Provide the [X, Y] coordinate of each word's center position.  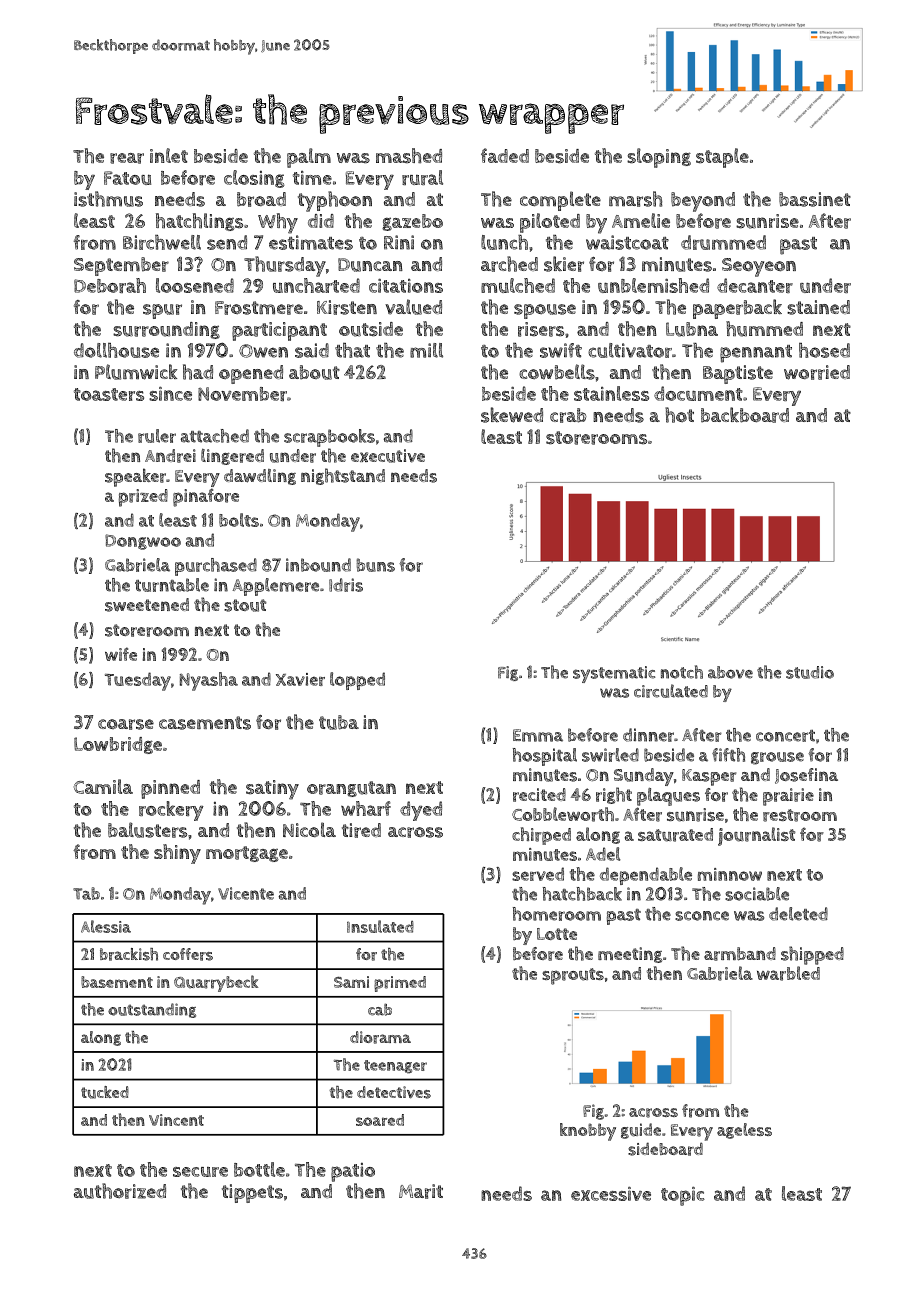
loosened [195, 285]
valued [413, 307]
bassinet [815, 199]
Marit [421, 1191]
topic [683, 1196]
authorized [120, 1191]
